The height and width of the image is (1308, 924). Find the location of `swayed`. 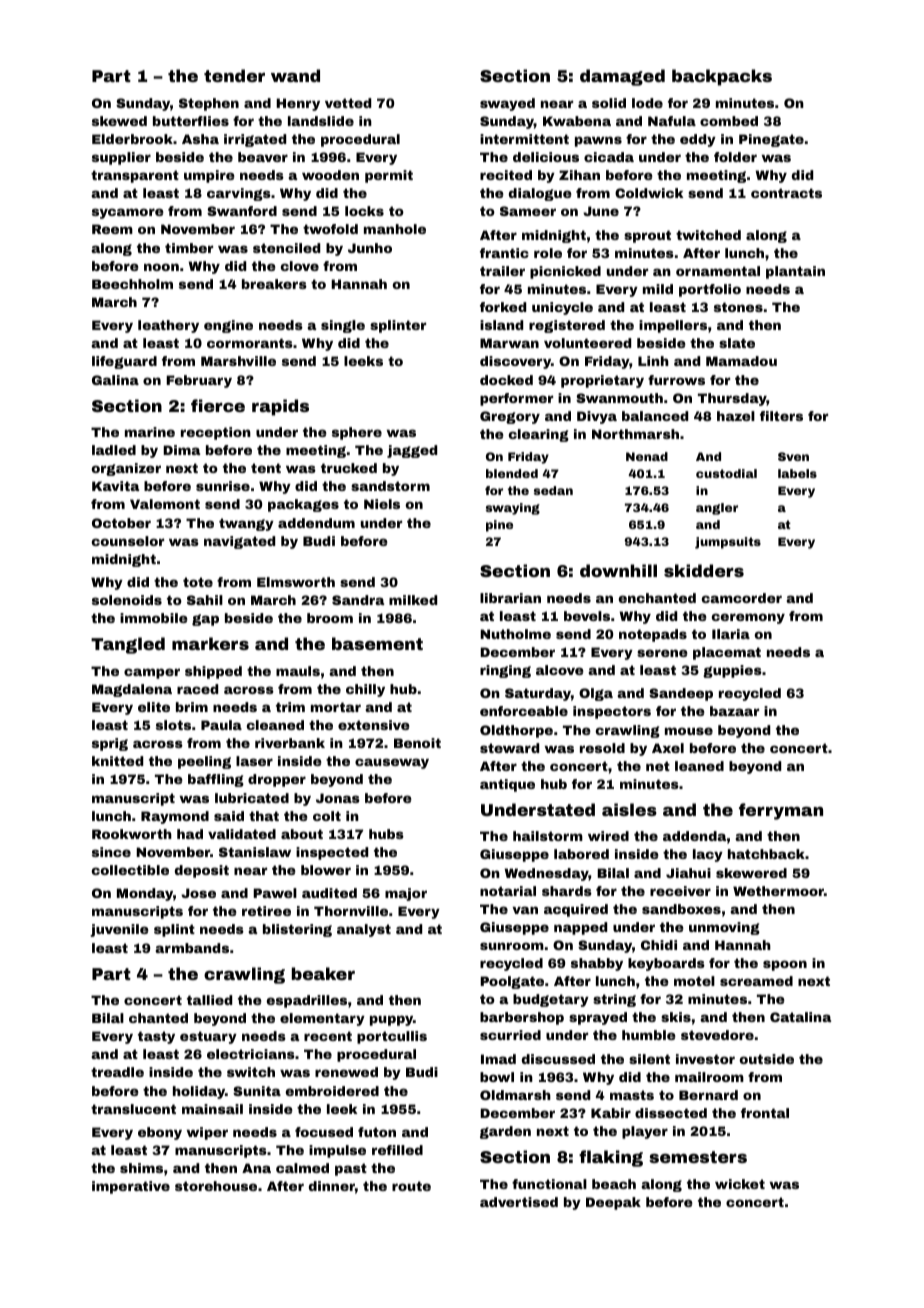

swayed is located at coordinates (507, 104).
